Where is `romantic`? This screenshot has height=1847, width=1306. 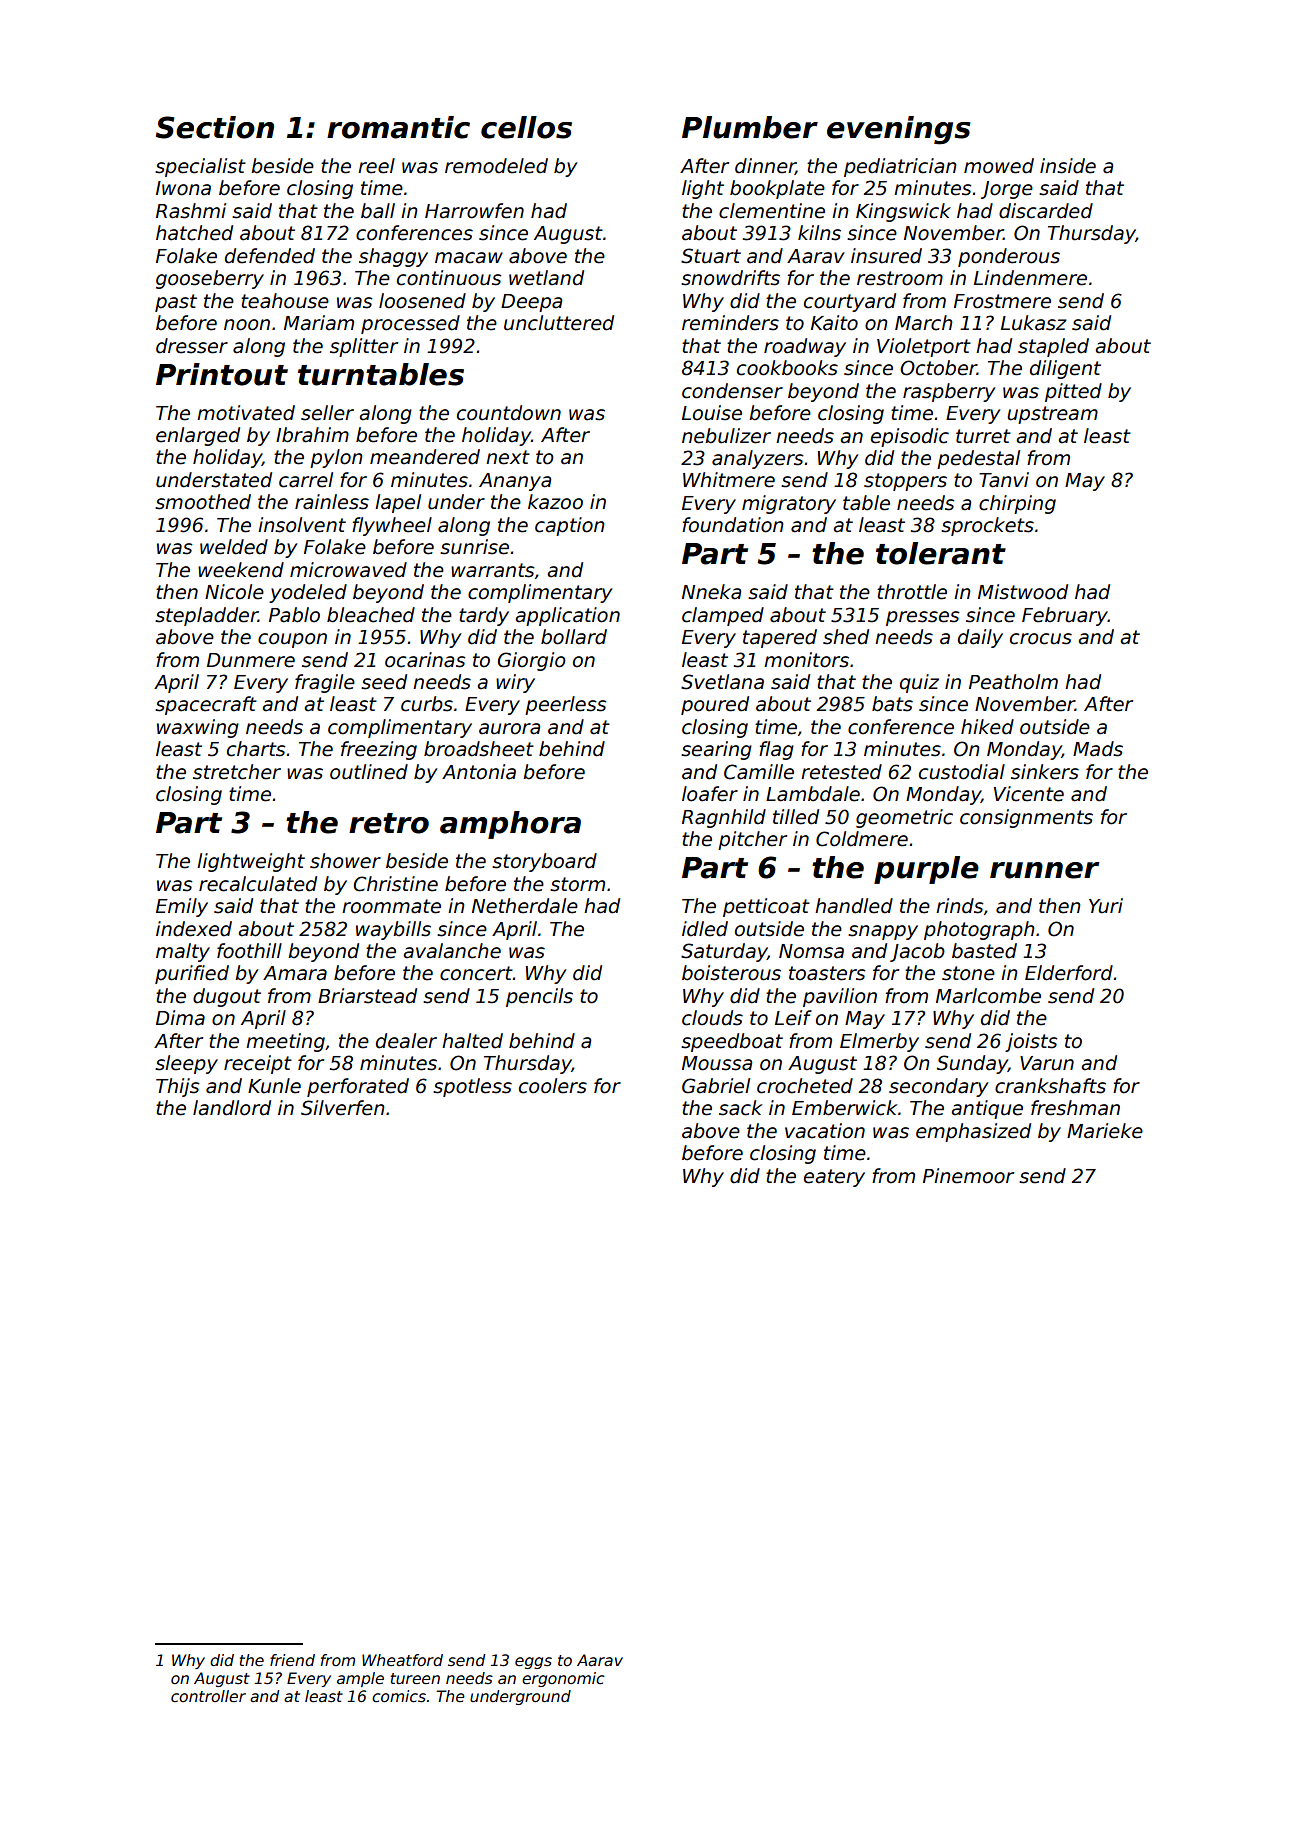
romantic is located at coordinates (398, 127).
